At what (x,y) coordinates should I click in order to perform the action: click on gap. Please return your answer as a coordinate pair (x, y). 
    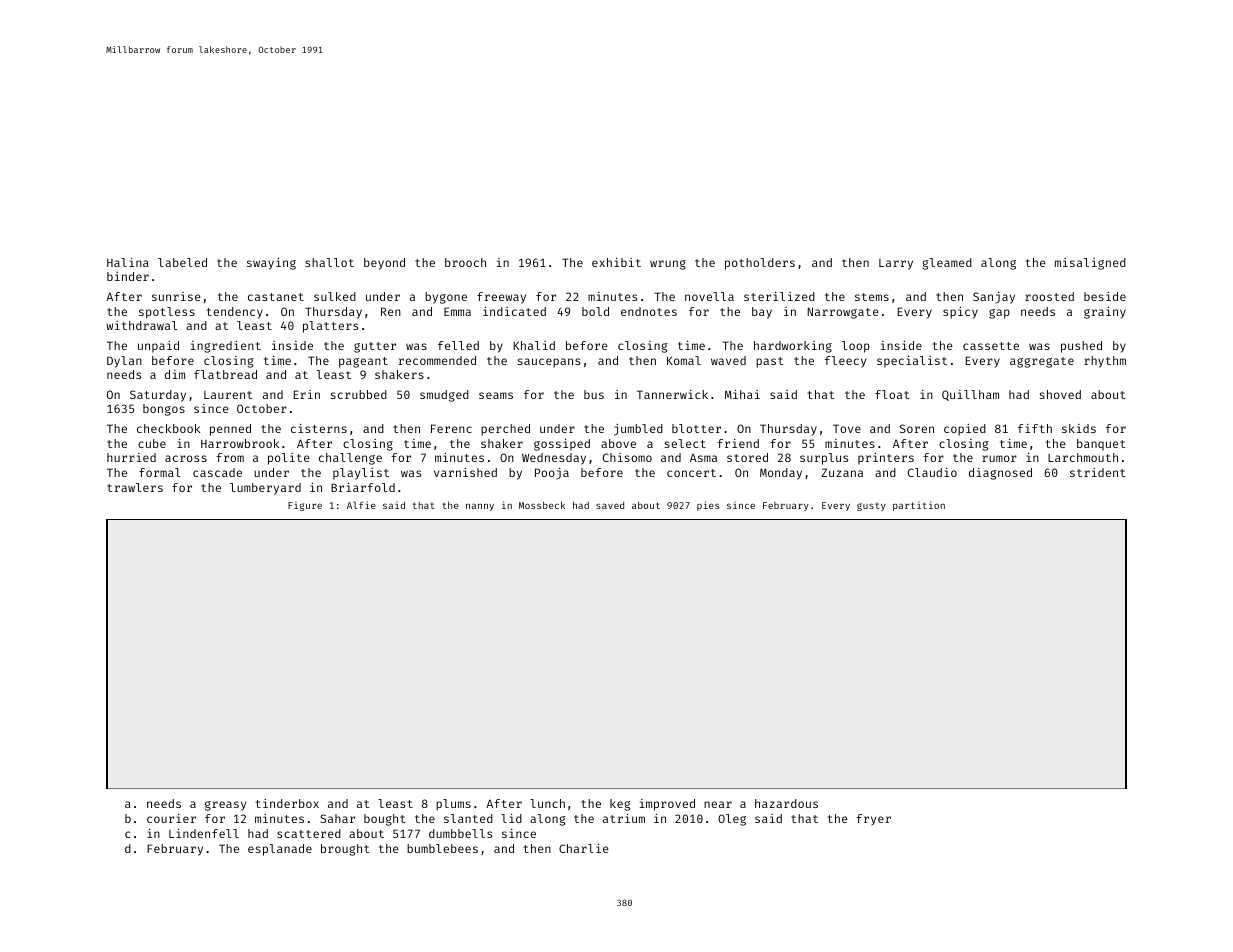
    Looking at the image, I should click on (999, 314).
